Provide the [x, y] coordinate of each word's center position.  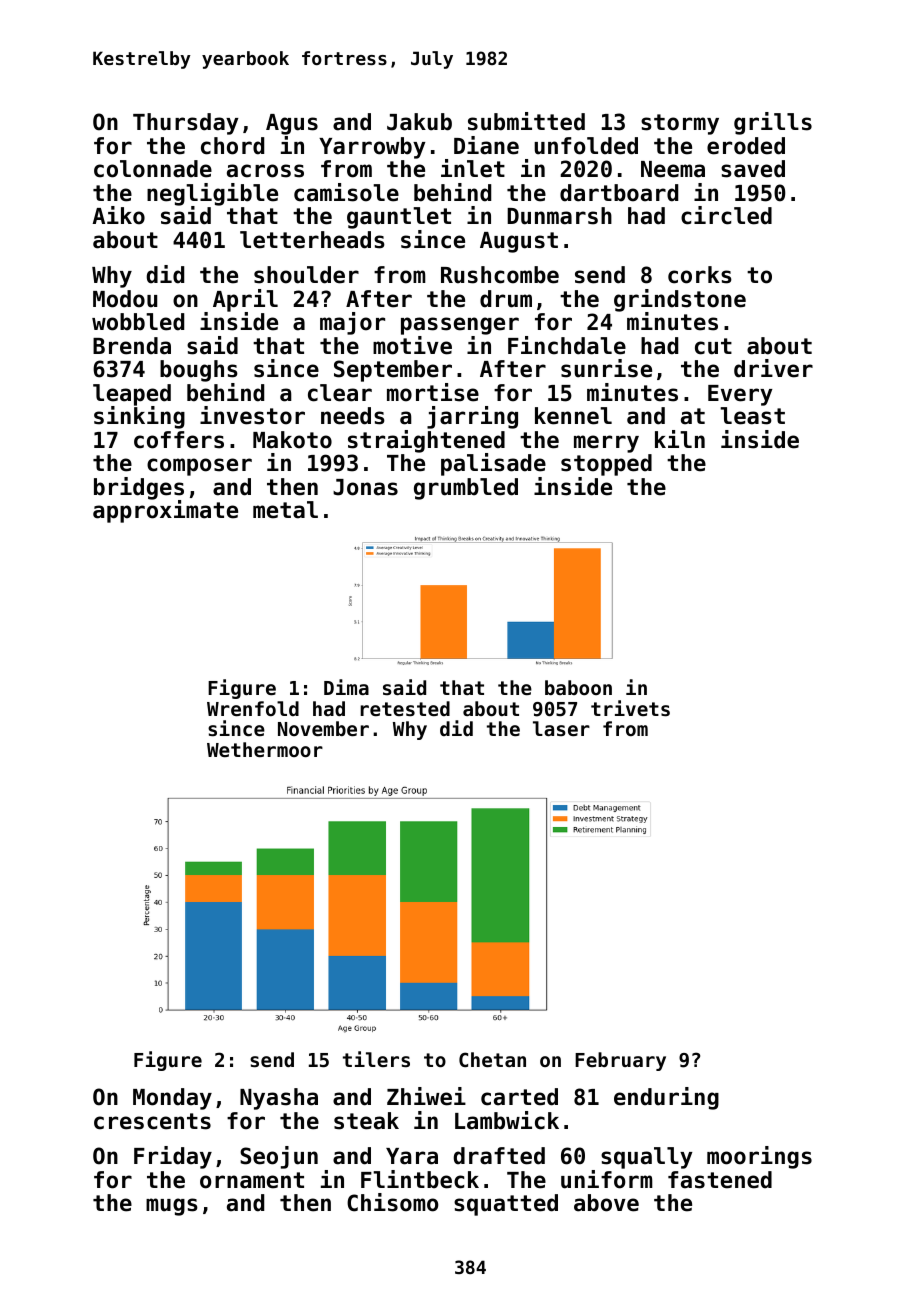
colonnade [153, 169]
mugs [172, 1207]
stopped [606, 465]
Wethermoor [265, 749]
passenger [460, 326]
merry [606, 444]
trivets [630, 708]
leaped [132, 395]
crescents [152, 1121]
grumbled [466, 489]
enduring [666, 1098]
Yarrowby [372, 148]
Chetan [492, 1059]
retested [405, 709]
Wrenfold [253, 708]
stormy [680, 124]
